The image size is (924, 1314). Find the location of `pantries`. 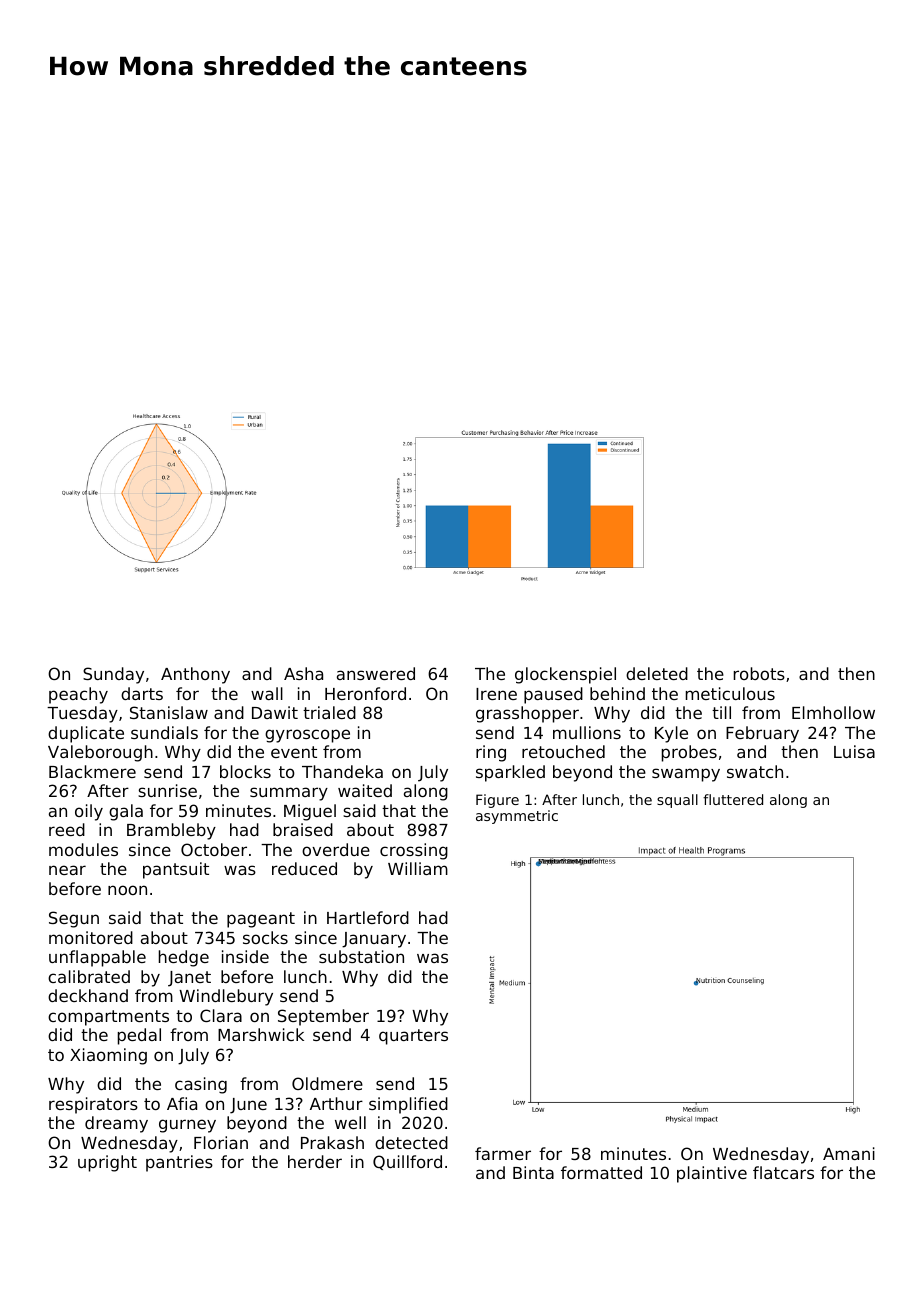

pantries is located at coordinates (179, 1163).
